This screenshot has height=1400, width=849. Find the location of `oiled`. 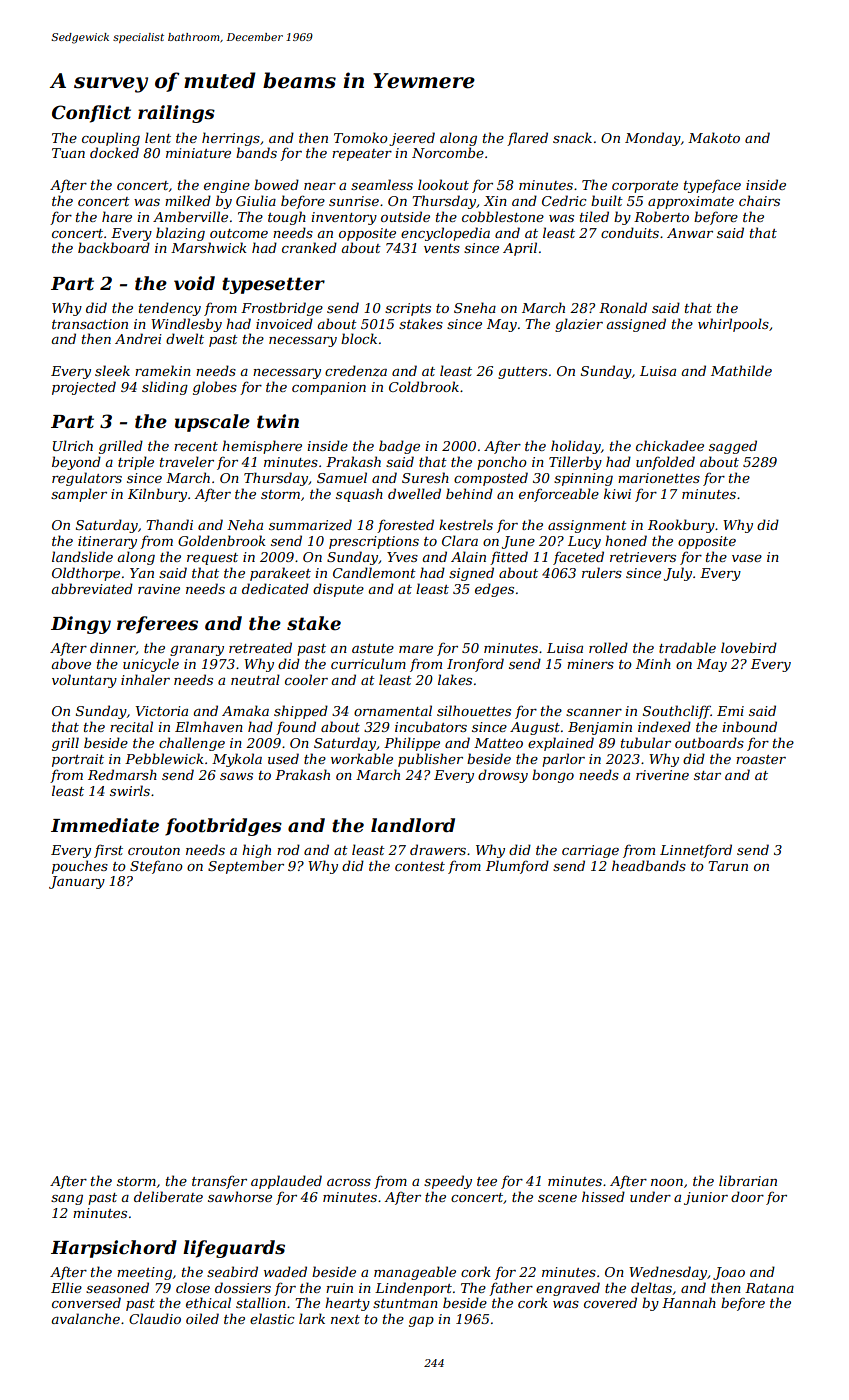

oiled is located at coordinates (202, 1318).
